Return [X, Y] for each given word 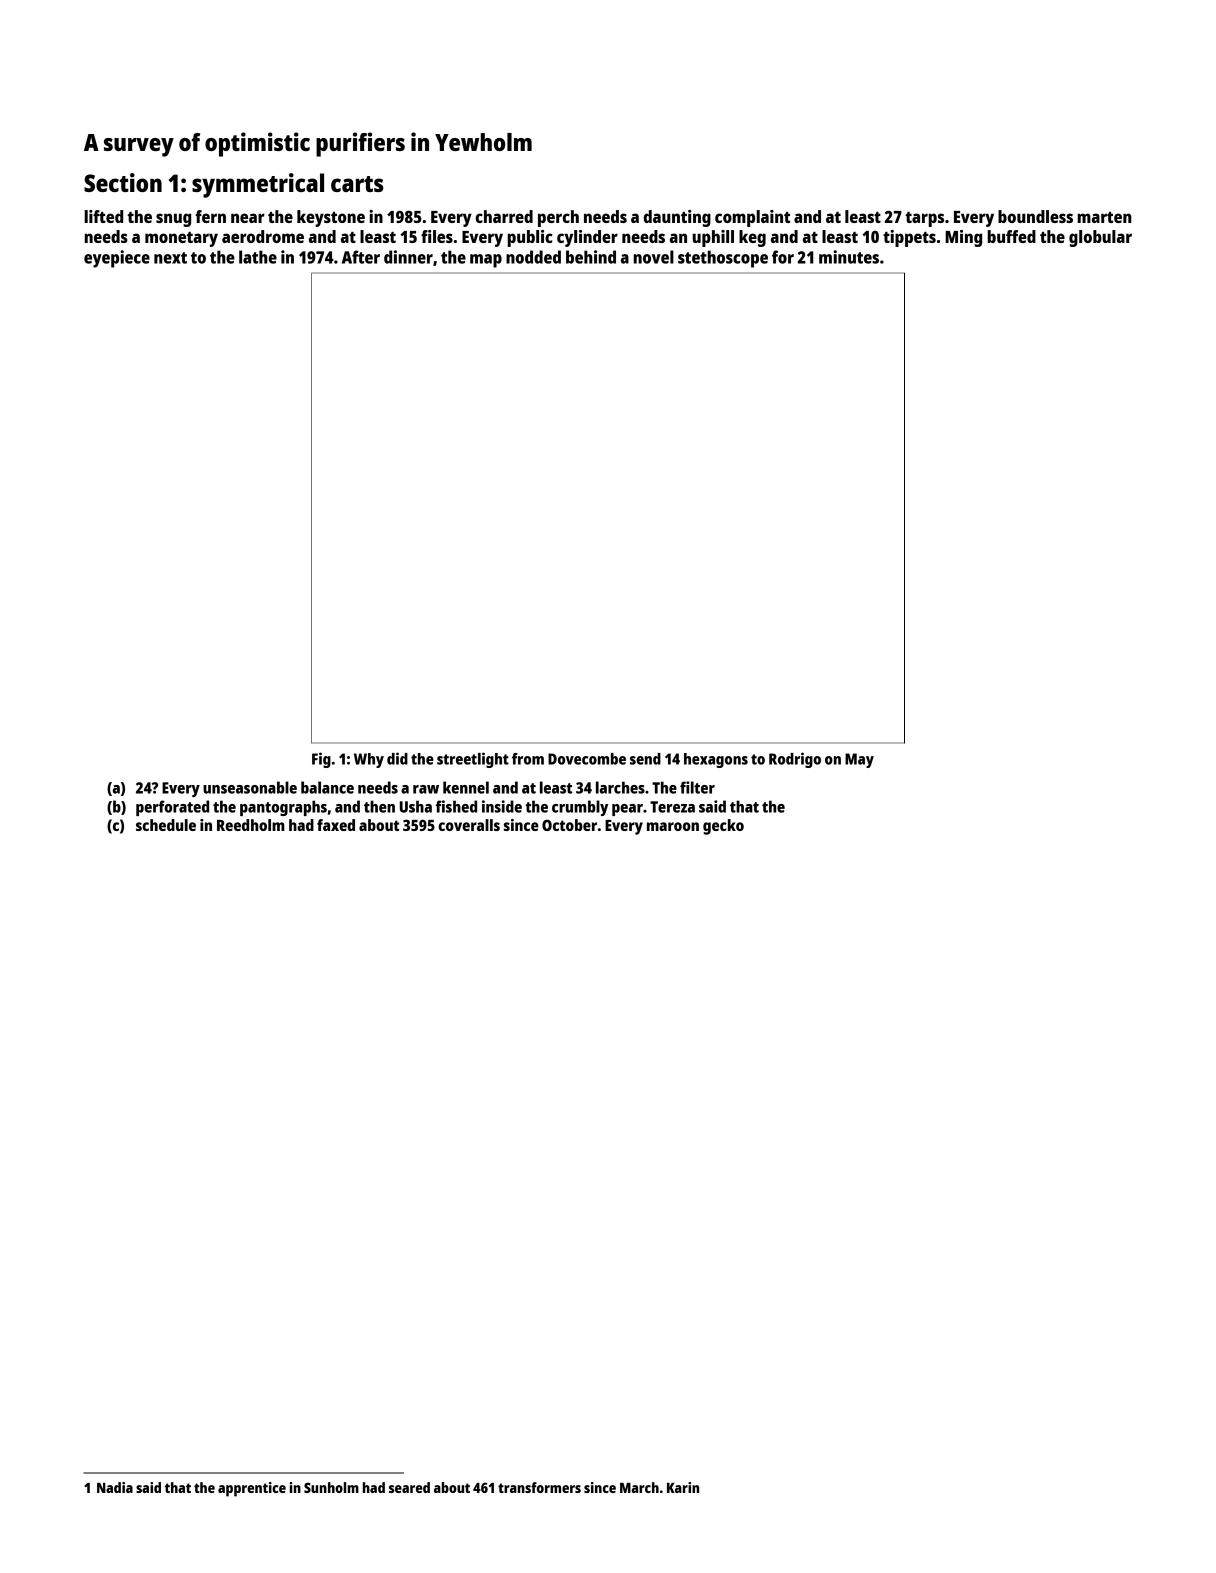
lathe [258, 257]
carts [357, 184]
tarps [924, 219]
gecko [723, 827]
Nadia [115, 1487]
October [569, 825]
